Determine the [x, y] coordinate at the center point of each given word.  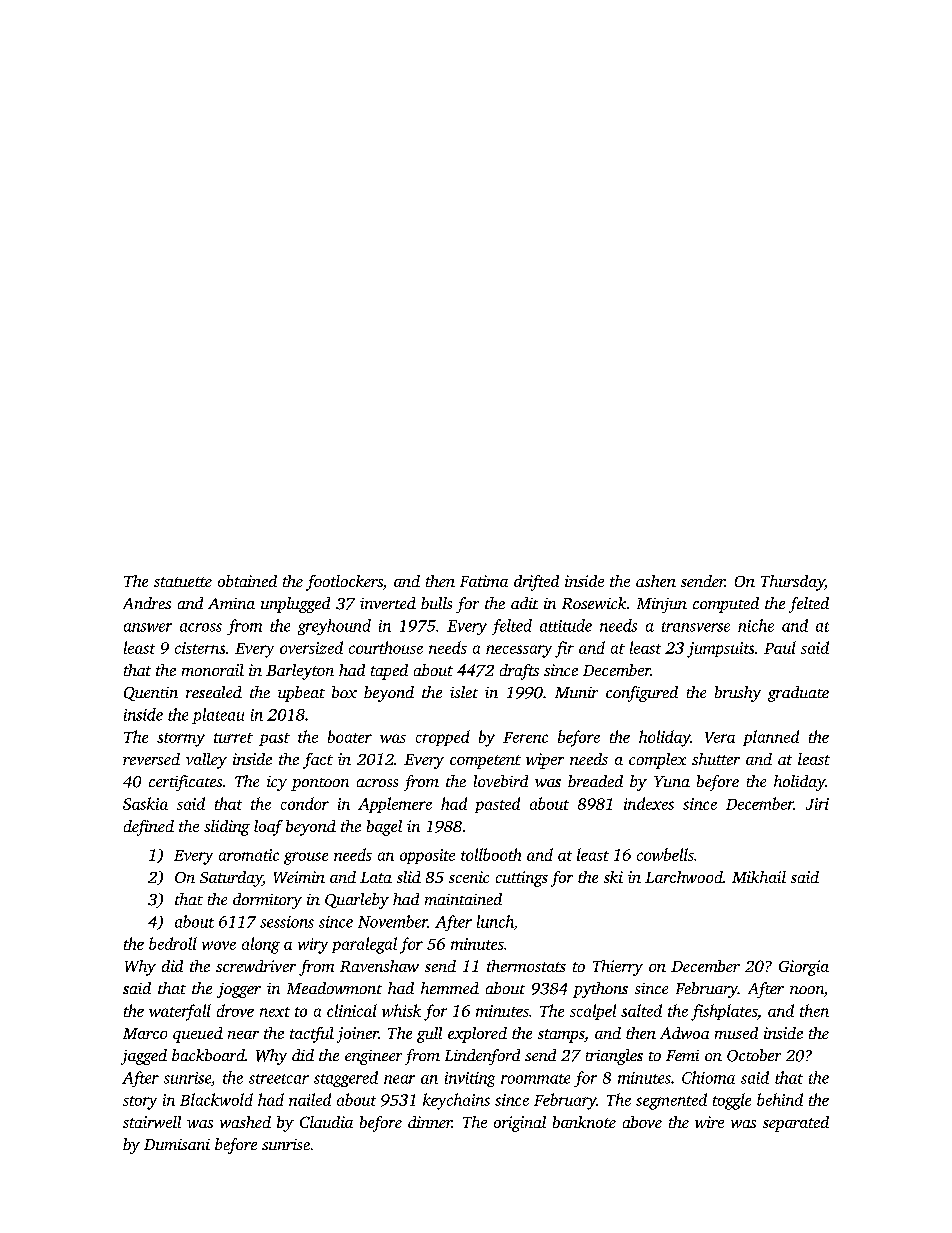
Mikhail [759, 877]
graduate [798, 694]
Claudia [326, 1122]
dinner [430, 1122]
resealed [214, 692]
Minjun [662, 605]
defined [149, 828]
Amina [231, 603]
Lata [376, 877]
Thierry [618, 968]
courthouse [386, 647]
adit [524, 603]
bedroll [173, 943]
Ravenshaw [379, 966]
